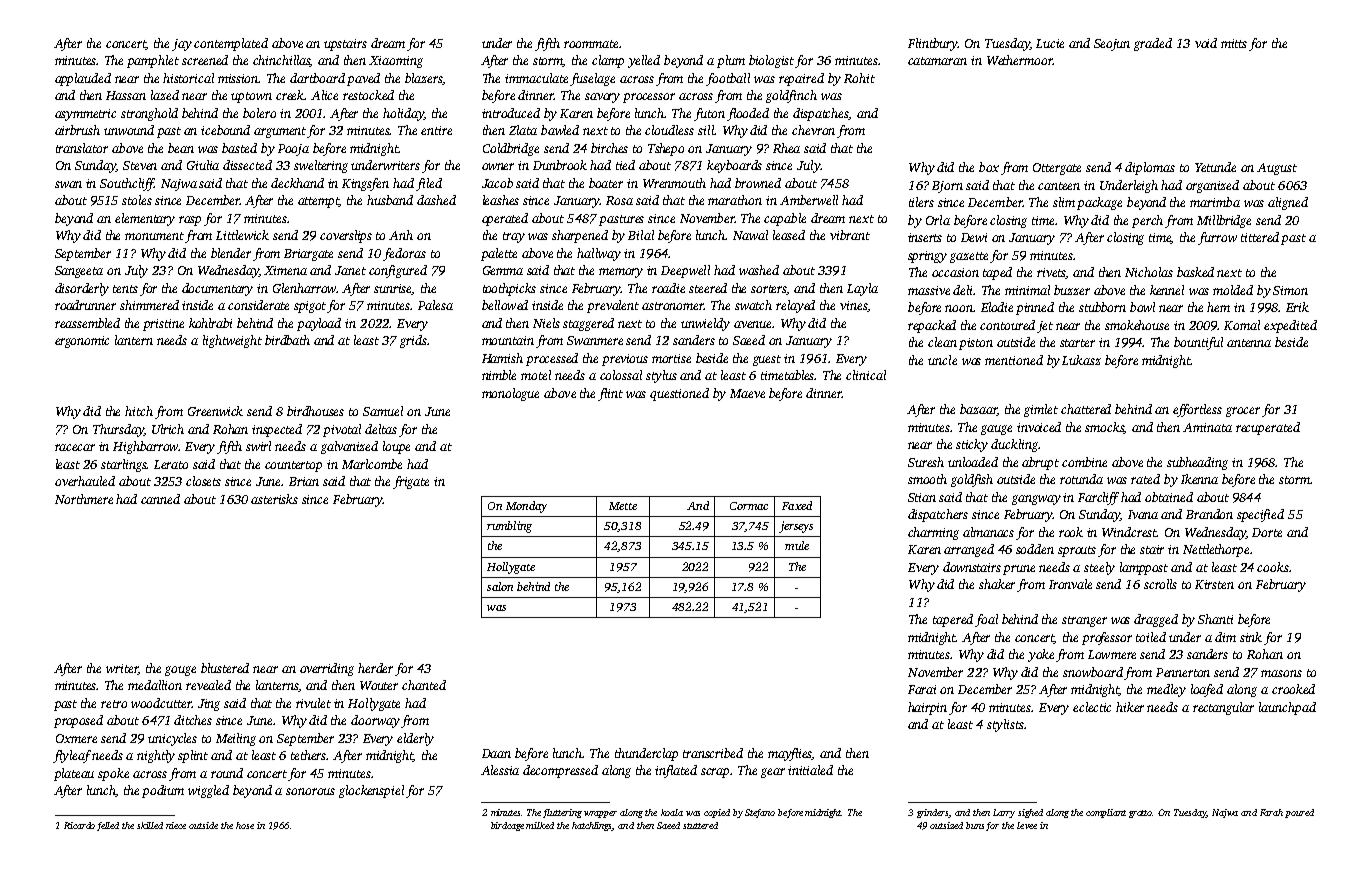 This document has height=887, width=1372. What do you see at coordinates (287, 340) in the document?
I see `birdbath` at bounding box center [287, 340].
